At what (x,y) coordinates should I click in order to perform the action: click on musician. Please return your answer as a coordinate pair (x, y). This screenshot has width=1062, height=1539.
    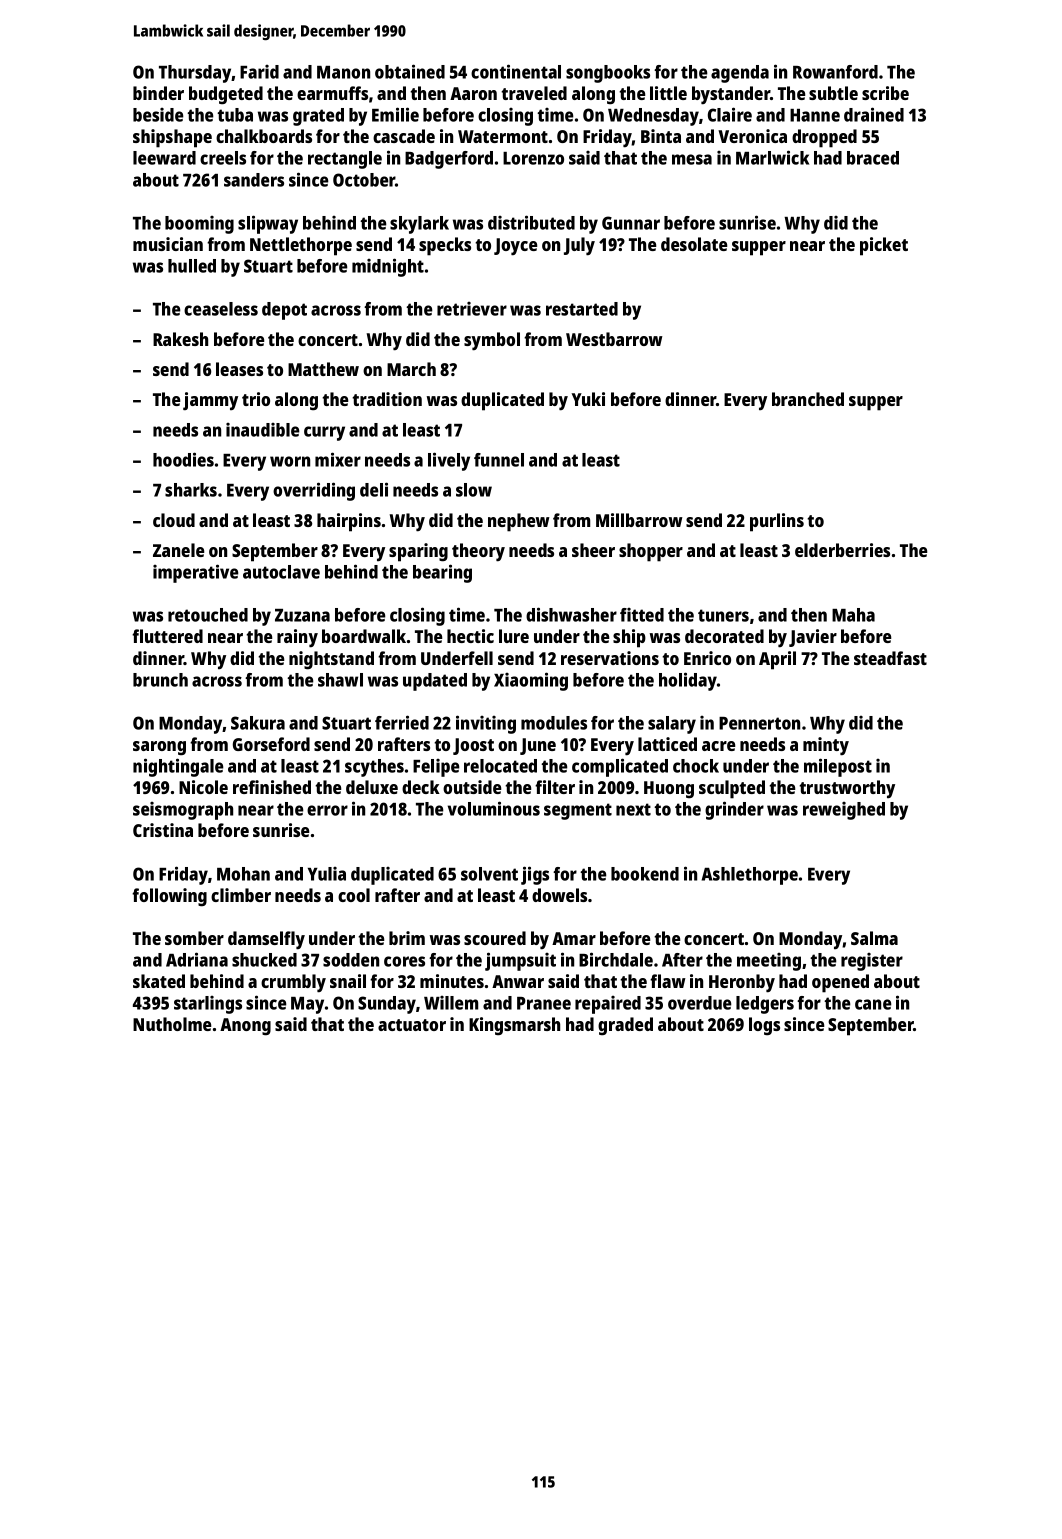
    Looking at the image, I should click on (168, 244).
